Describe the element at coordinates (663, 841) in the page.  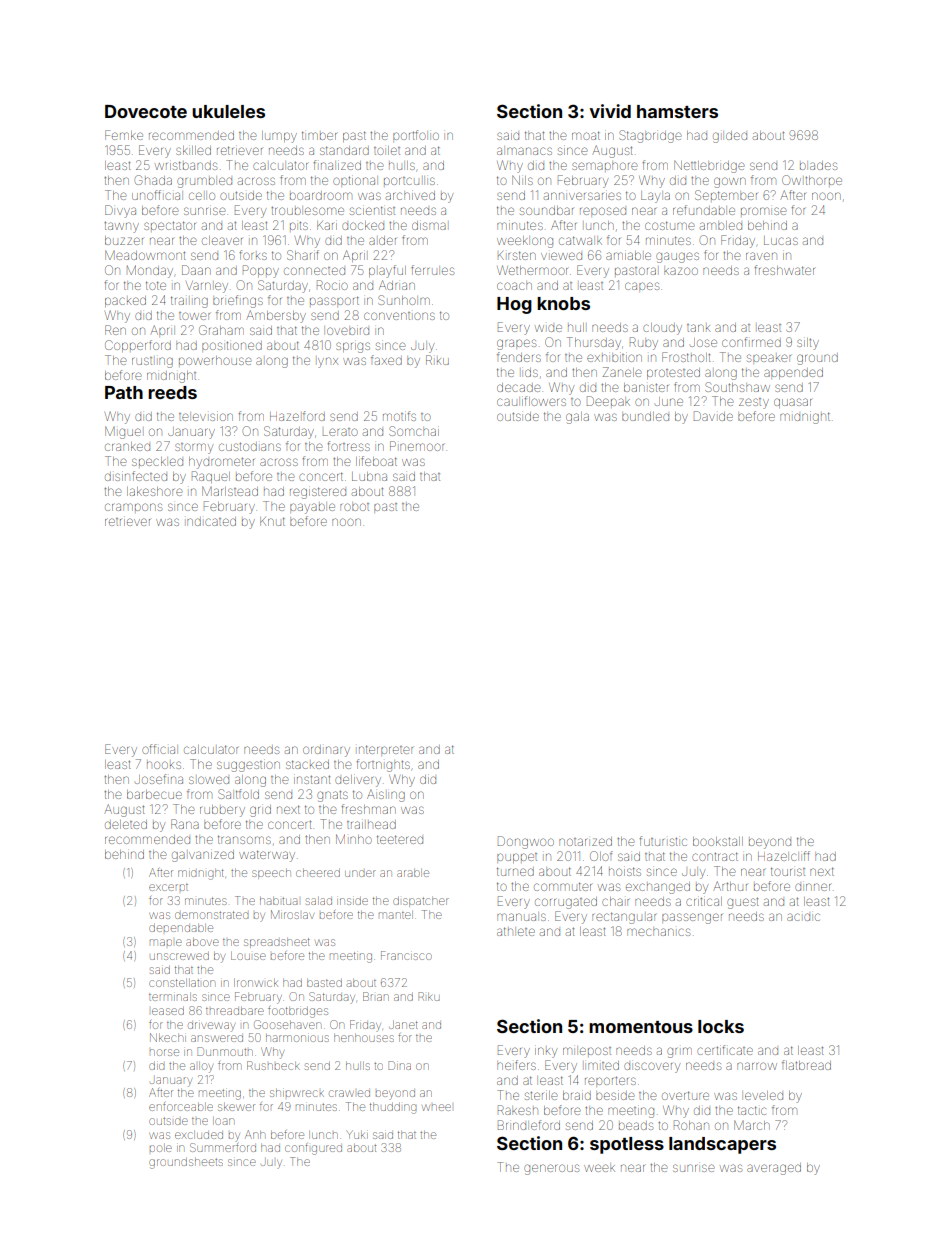
I see `futuristic` at that location.
